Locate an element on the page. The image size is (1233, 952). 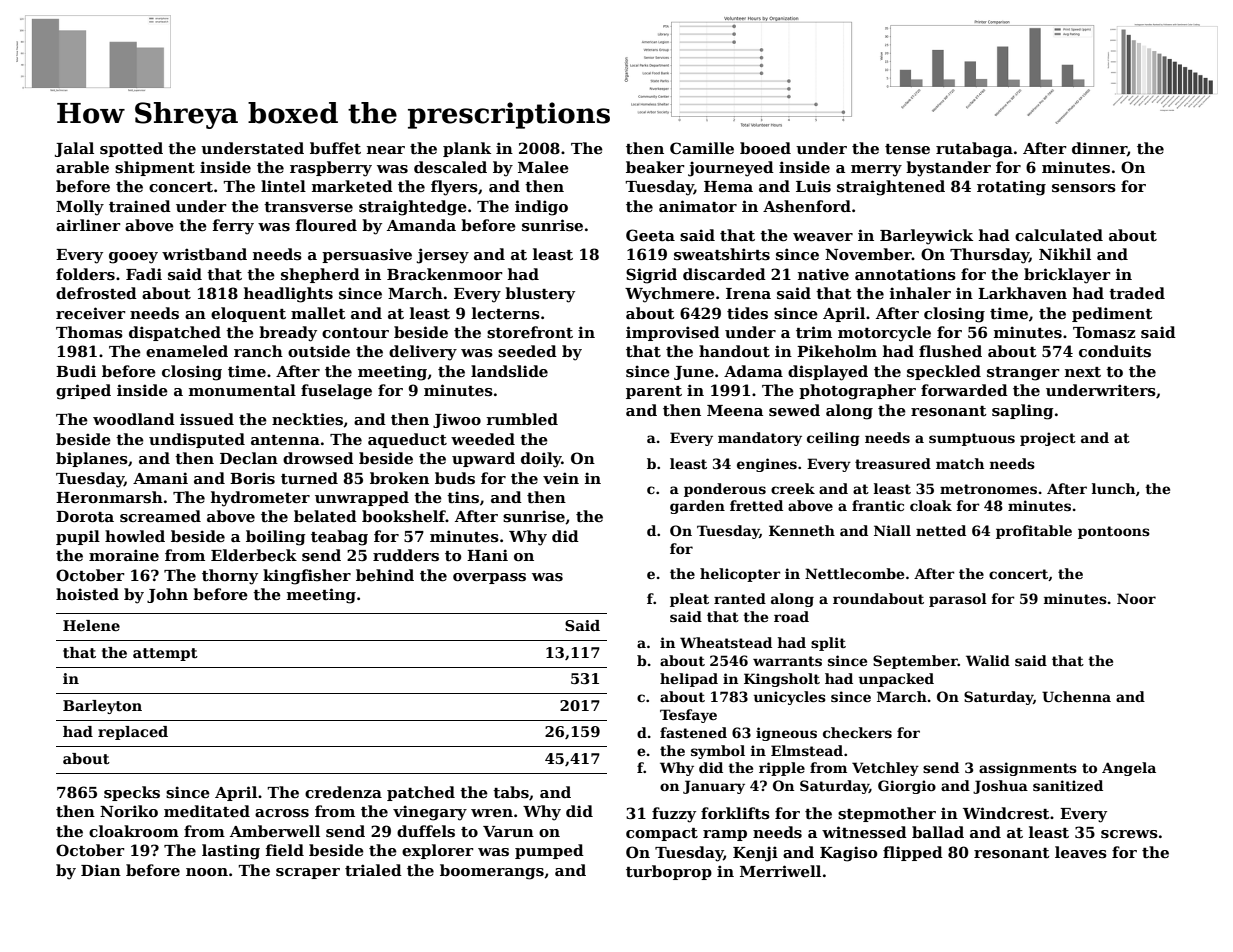
Camille is located at coordinates (702, 148).
